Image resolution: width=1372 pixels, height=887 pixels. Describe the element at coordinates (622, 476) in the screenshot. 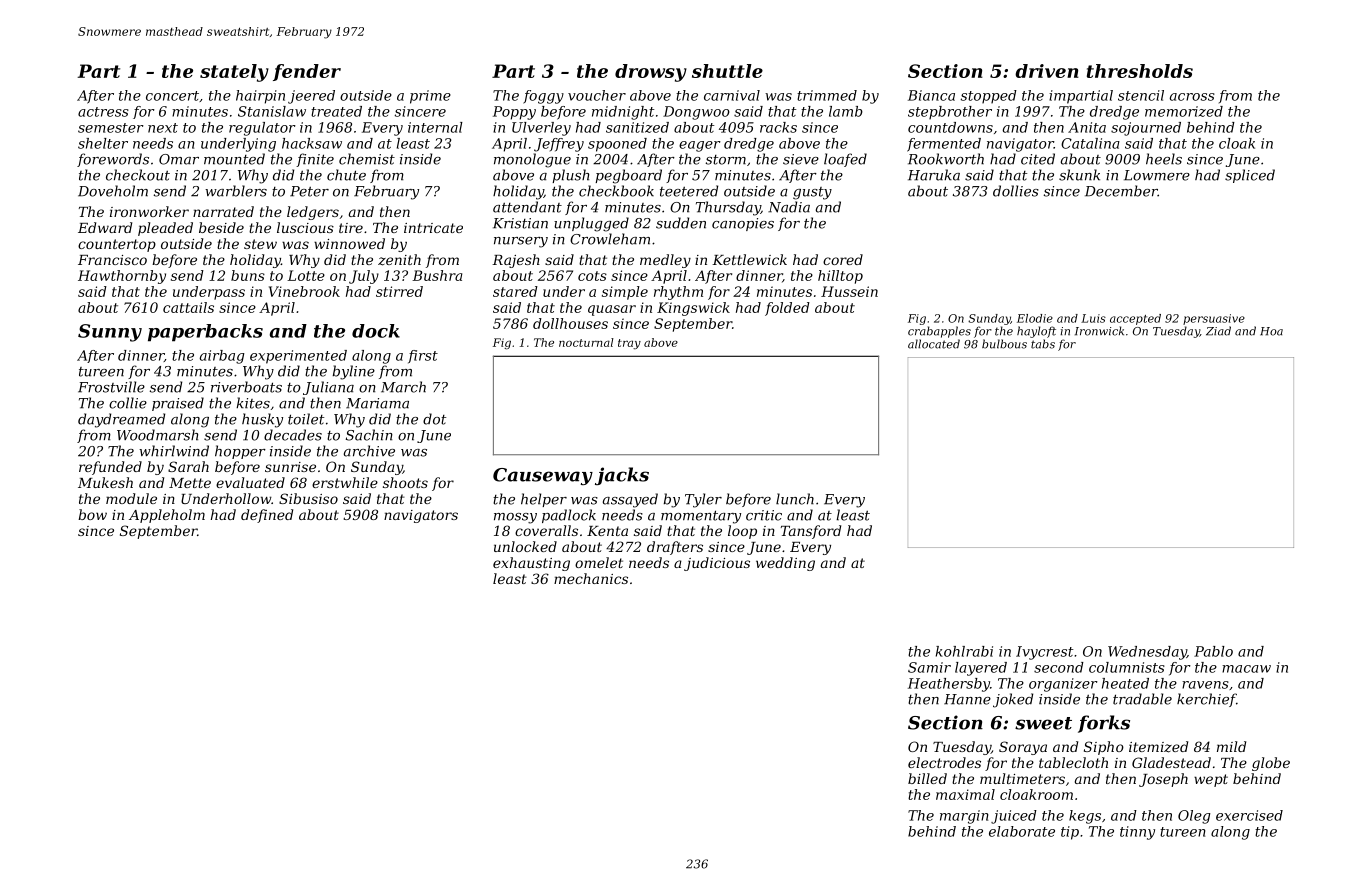

I see `jacks` at that location.
